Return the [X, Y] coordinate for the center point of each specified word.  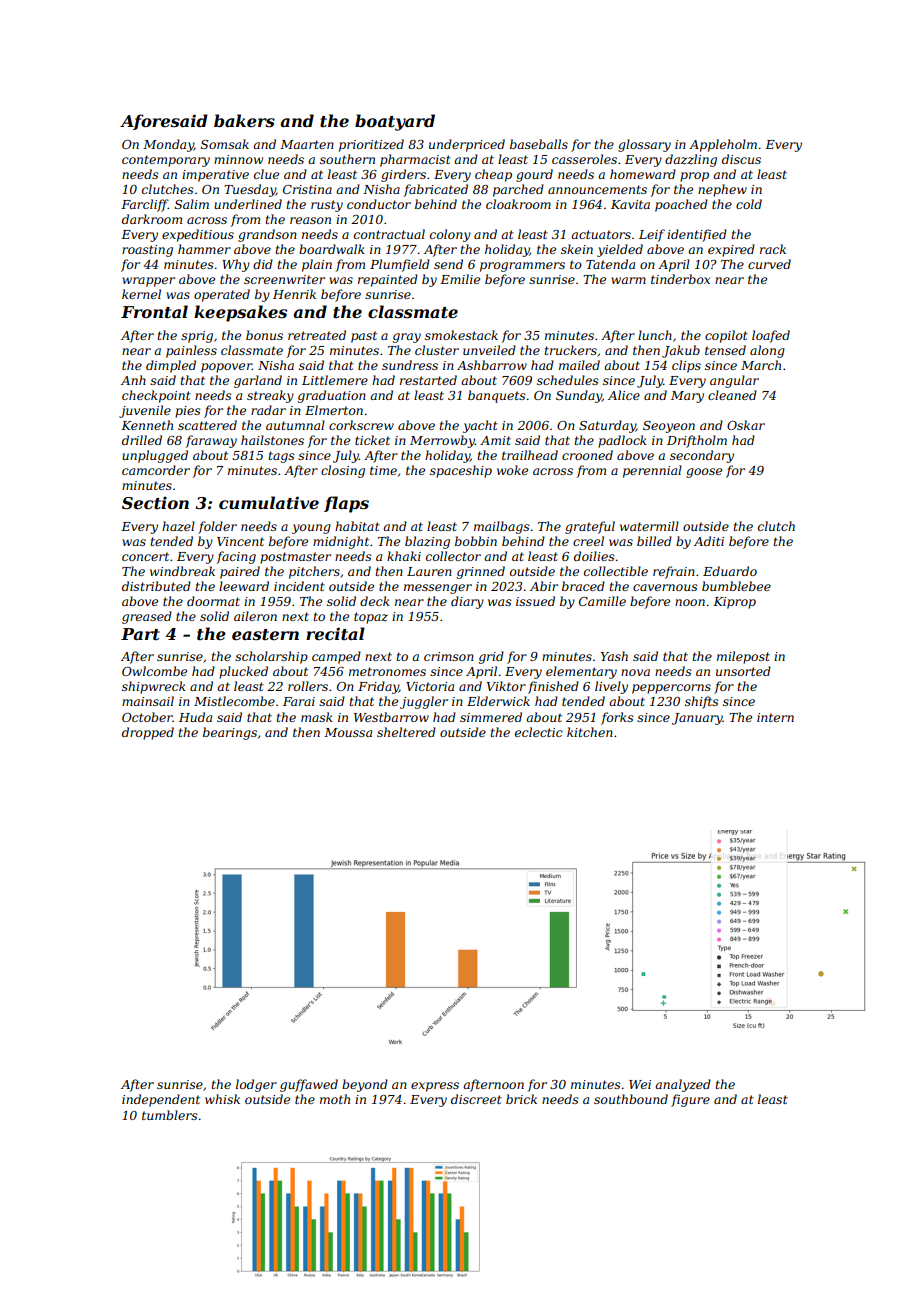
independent [161, 1100]
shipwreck [154, 687]
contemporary [166, 161]
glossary [644, 145]
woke [512, 470]
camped [336, 657]
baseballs [539, 144]
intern [775, 717]
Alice [624, 395]
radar [268, 410]
